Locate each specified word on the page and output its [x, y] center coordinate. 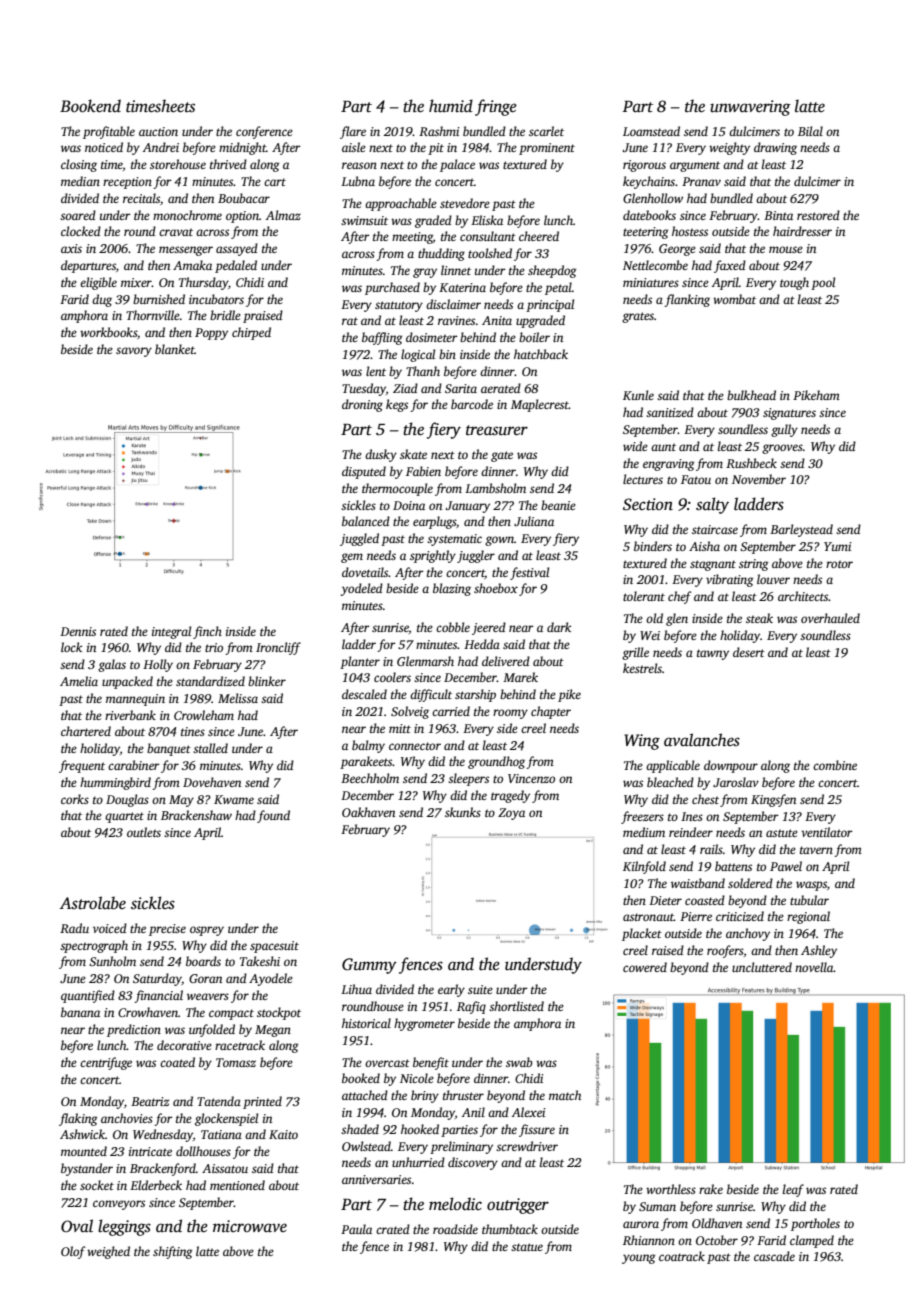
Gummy [369, 966]
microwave [250, 1226]
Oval [77, 1225]
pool [823, 283]
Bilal [810, 131]
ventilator [827, 832]
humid [451, 106]
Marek [520, 677]
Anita [497, 320]
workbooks [108, 332]
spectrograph [94, 946]
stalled [210, 748]
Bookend [90, 106]
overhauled [830, 618]
